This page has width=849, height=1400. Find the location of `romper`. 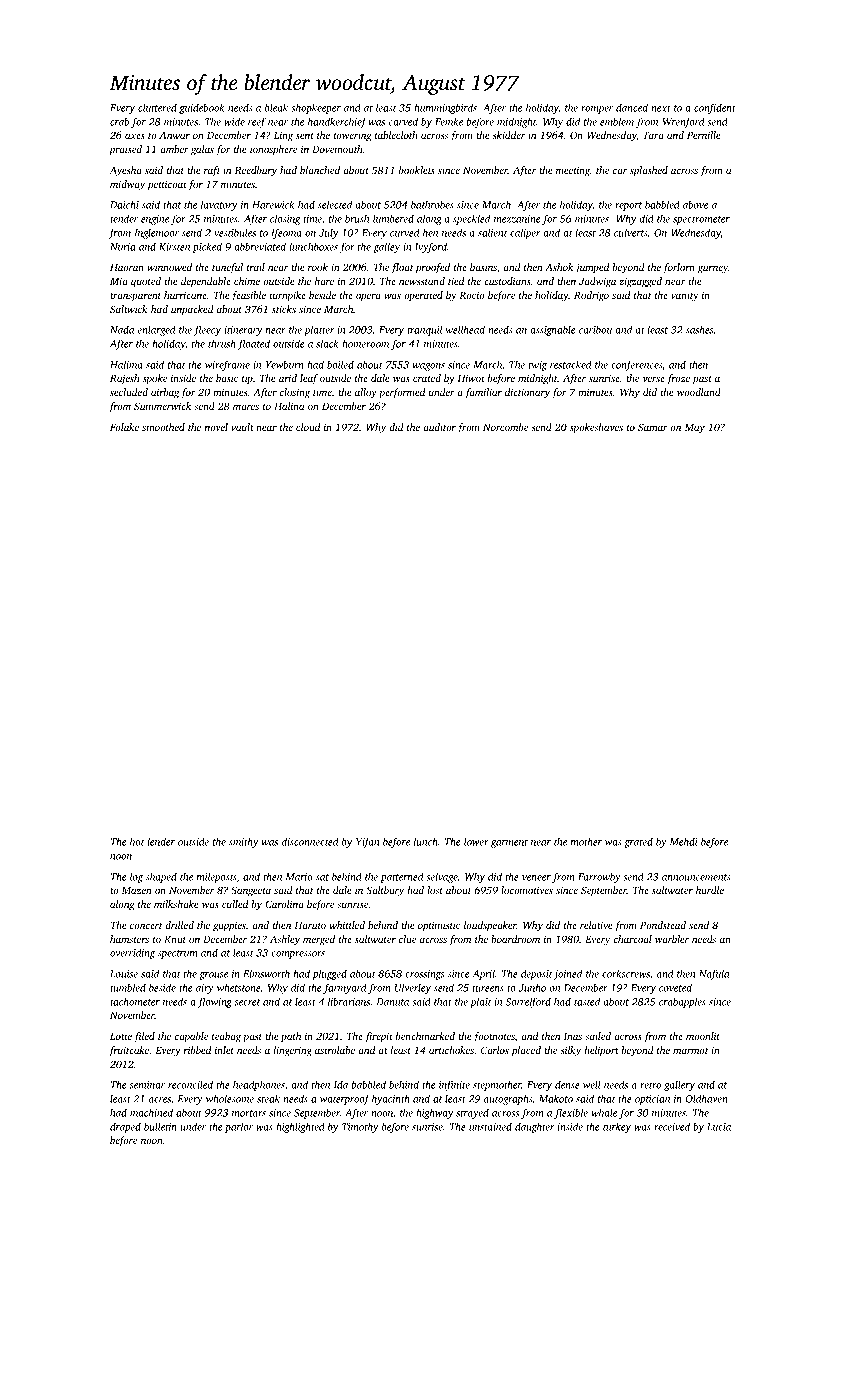

romper is located at coordinates (597, 110).
